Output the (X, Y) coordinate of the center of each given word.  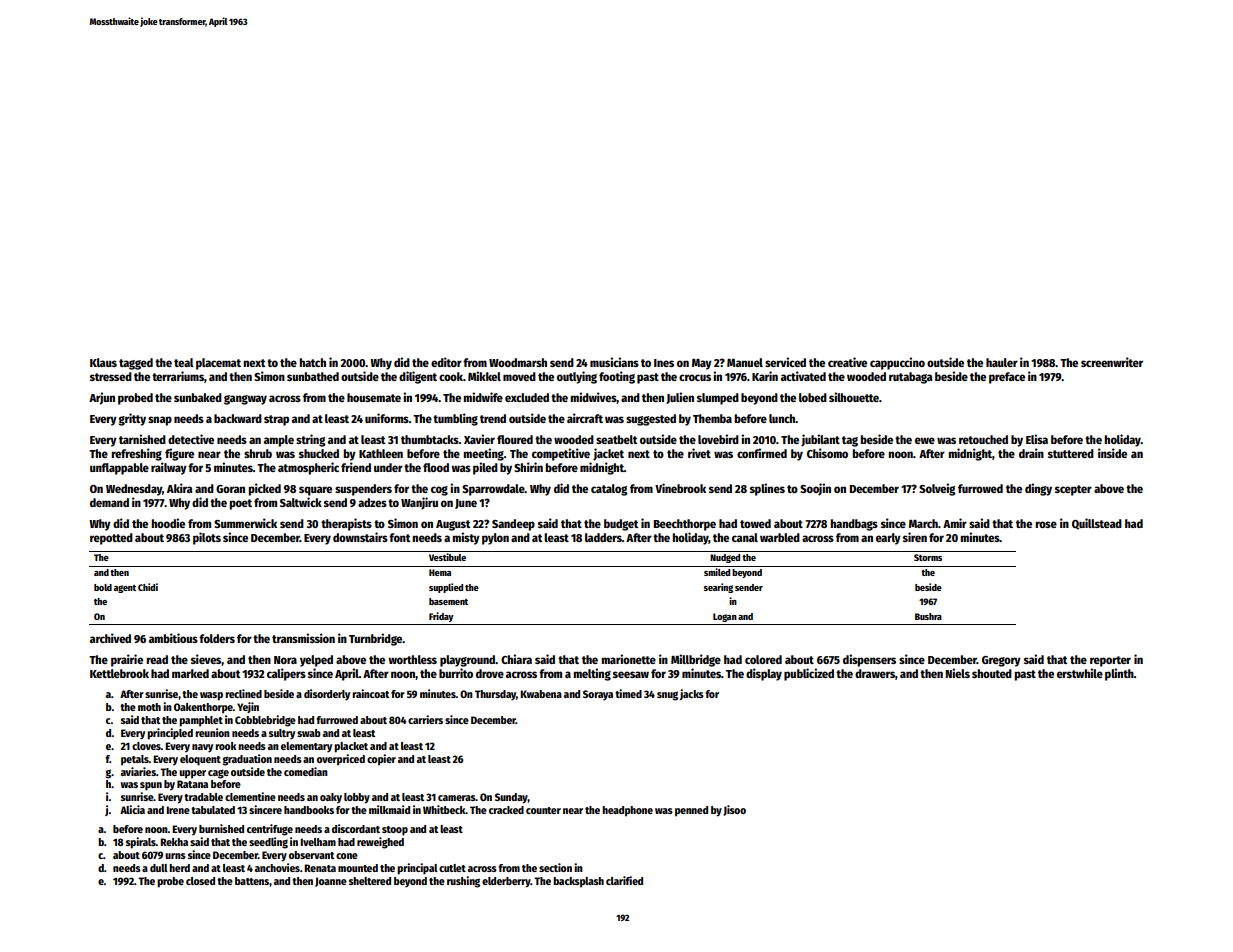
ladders (603, 537)
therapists (346, 524)
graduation (247, 760)
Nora (285, 660)
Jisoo (734, 810)
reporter (1110, 661)
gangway (245, 400)
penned (691, 811)
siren (915, 537)
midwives (593, 398)
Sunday (511, 798)
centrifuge (270, 830)
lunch (782, 418)
